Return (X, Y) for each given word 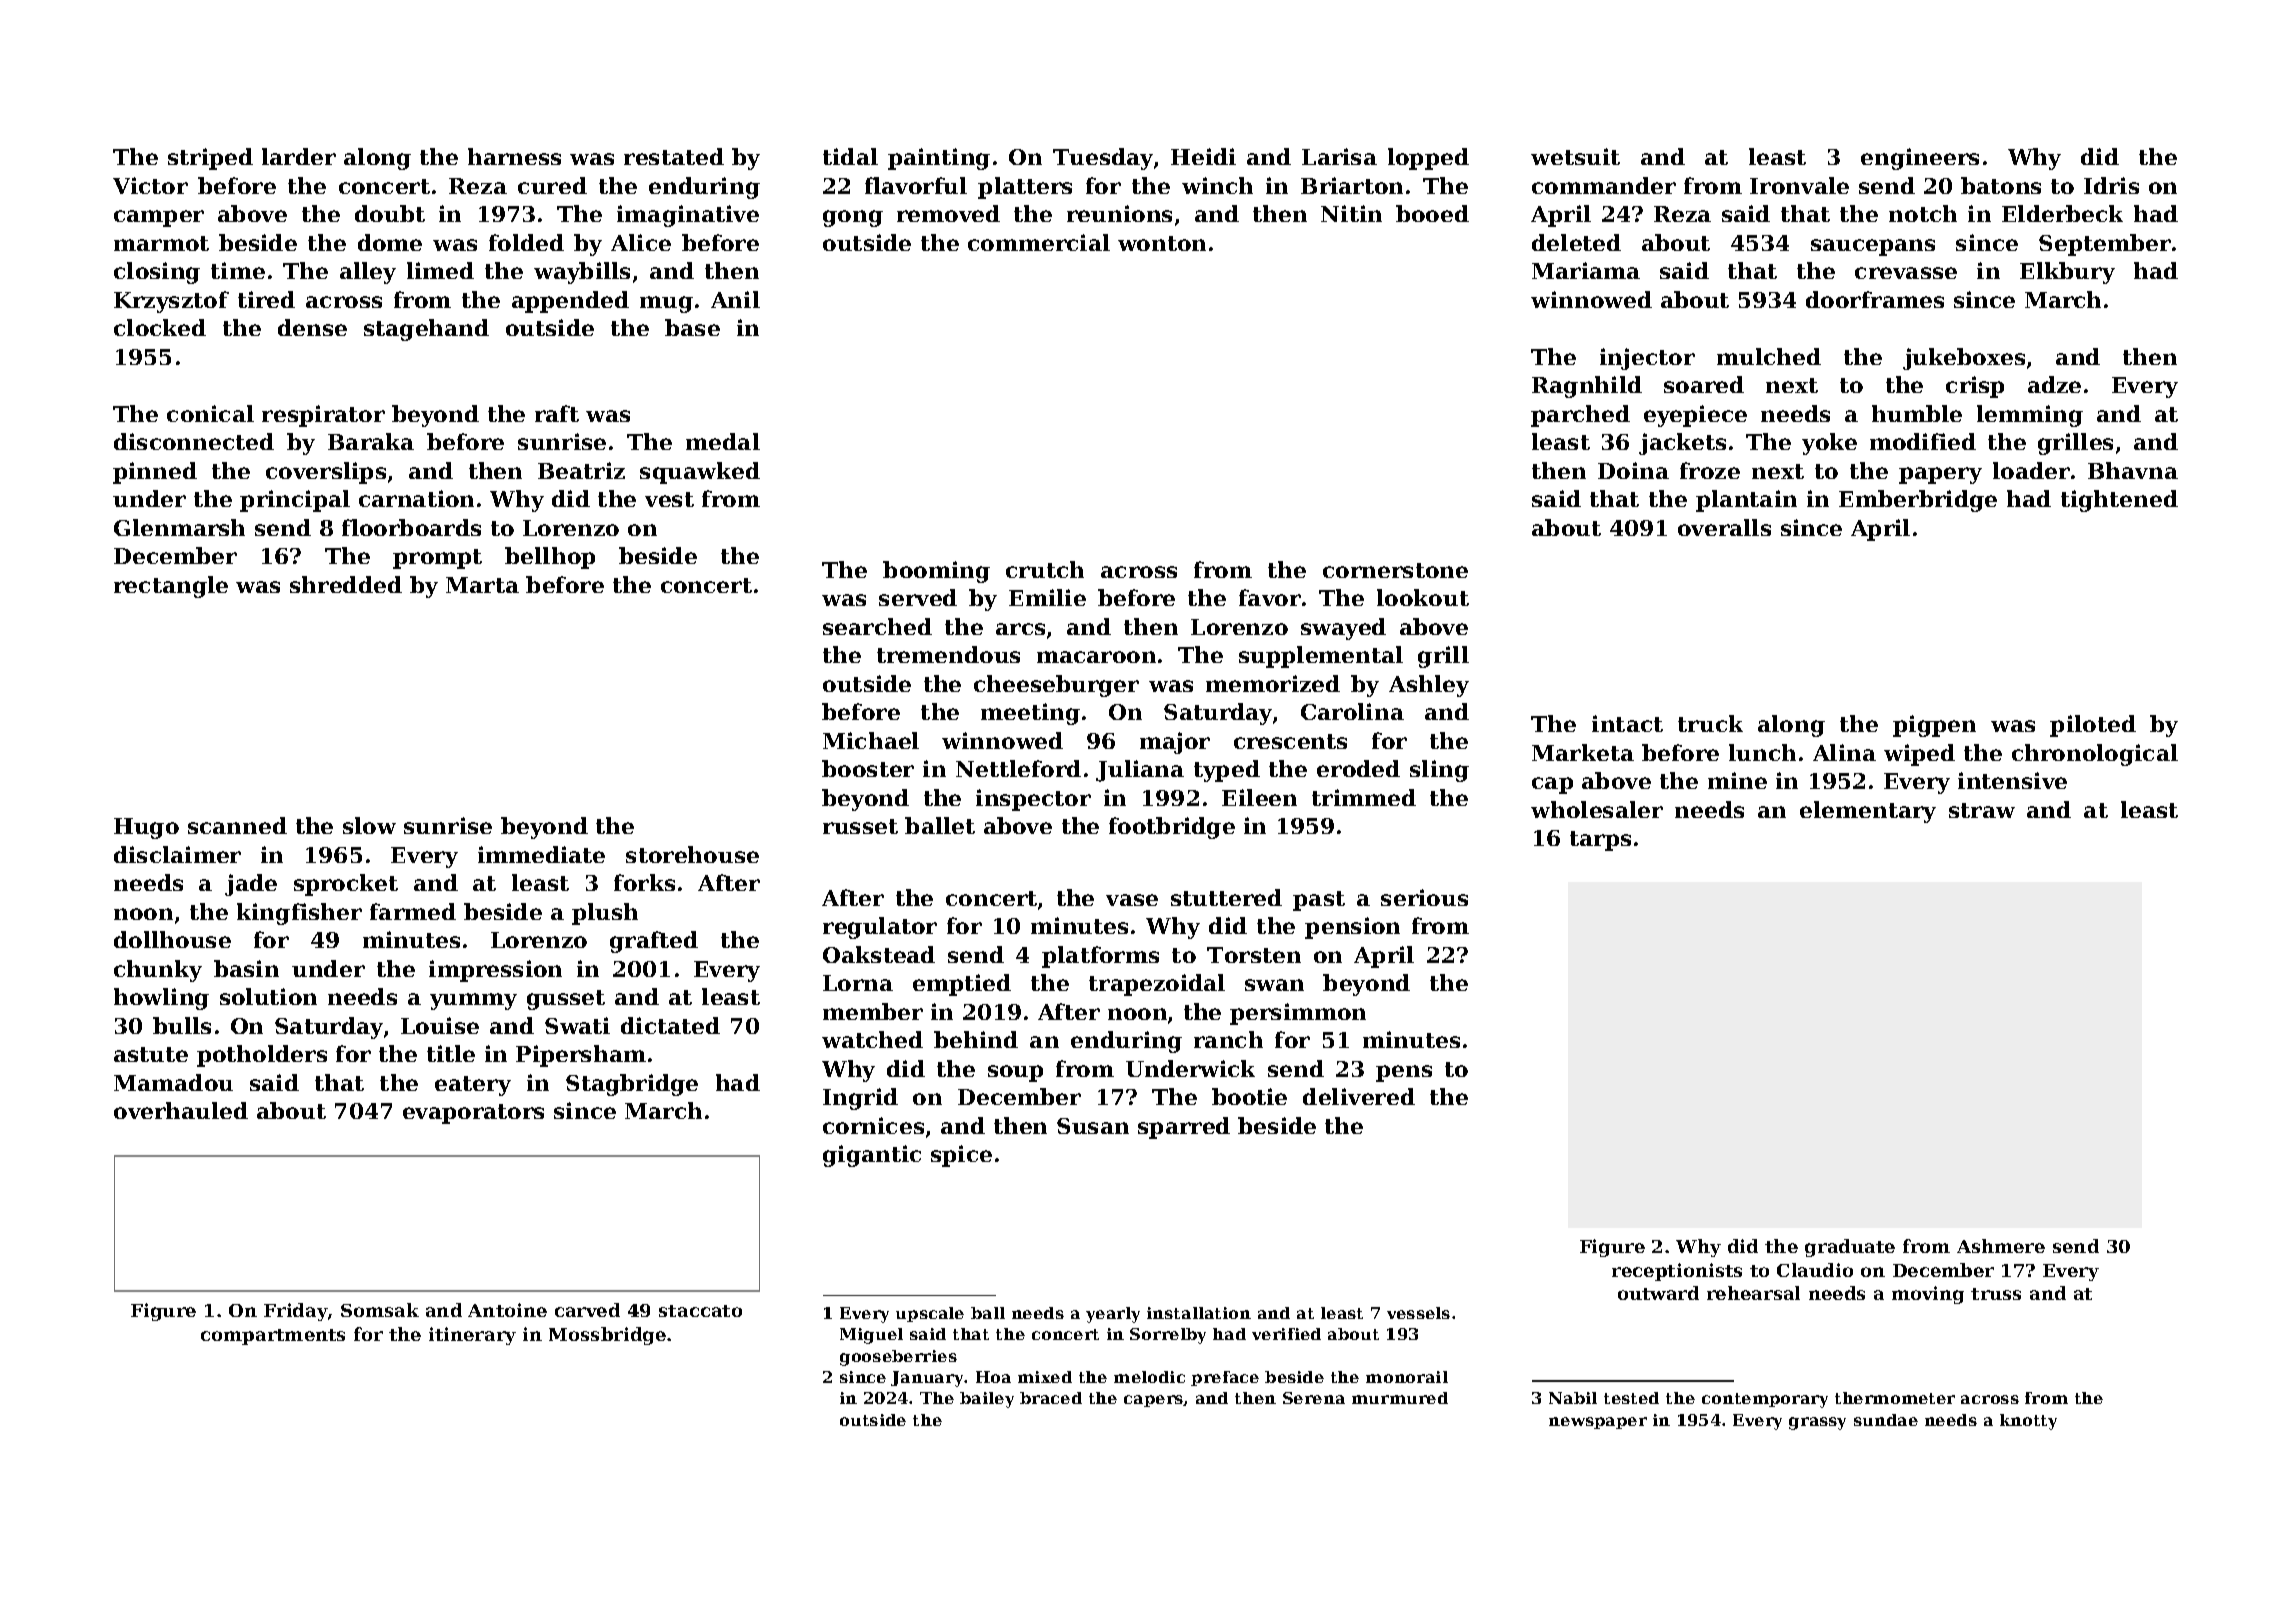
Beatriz (581, 470)
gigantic (872, 1156)
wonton (1162, 243)
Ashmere (2001, 1246)
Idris (2111, 185)
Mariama (1586, 270)
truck (1710, 723)
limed (440, 270)
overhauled (181, 1110)
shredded (346, 584)
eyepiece (1695, 416)
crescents (1290, 741)
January (928, 1379)
